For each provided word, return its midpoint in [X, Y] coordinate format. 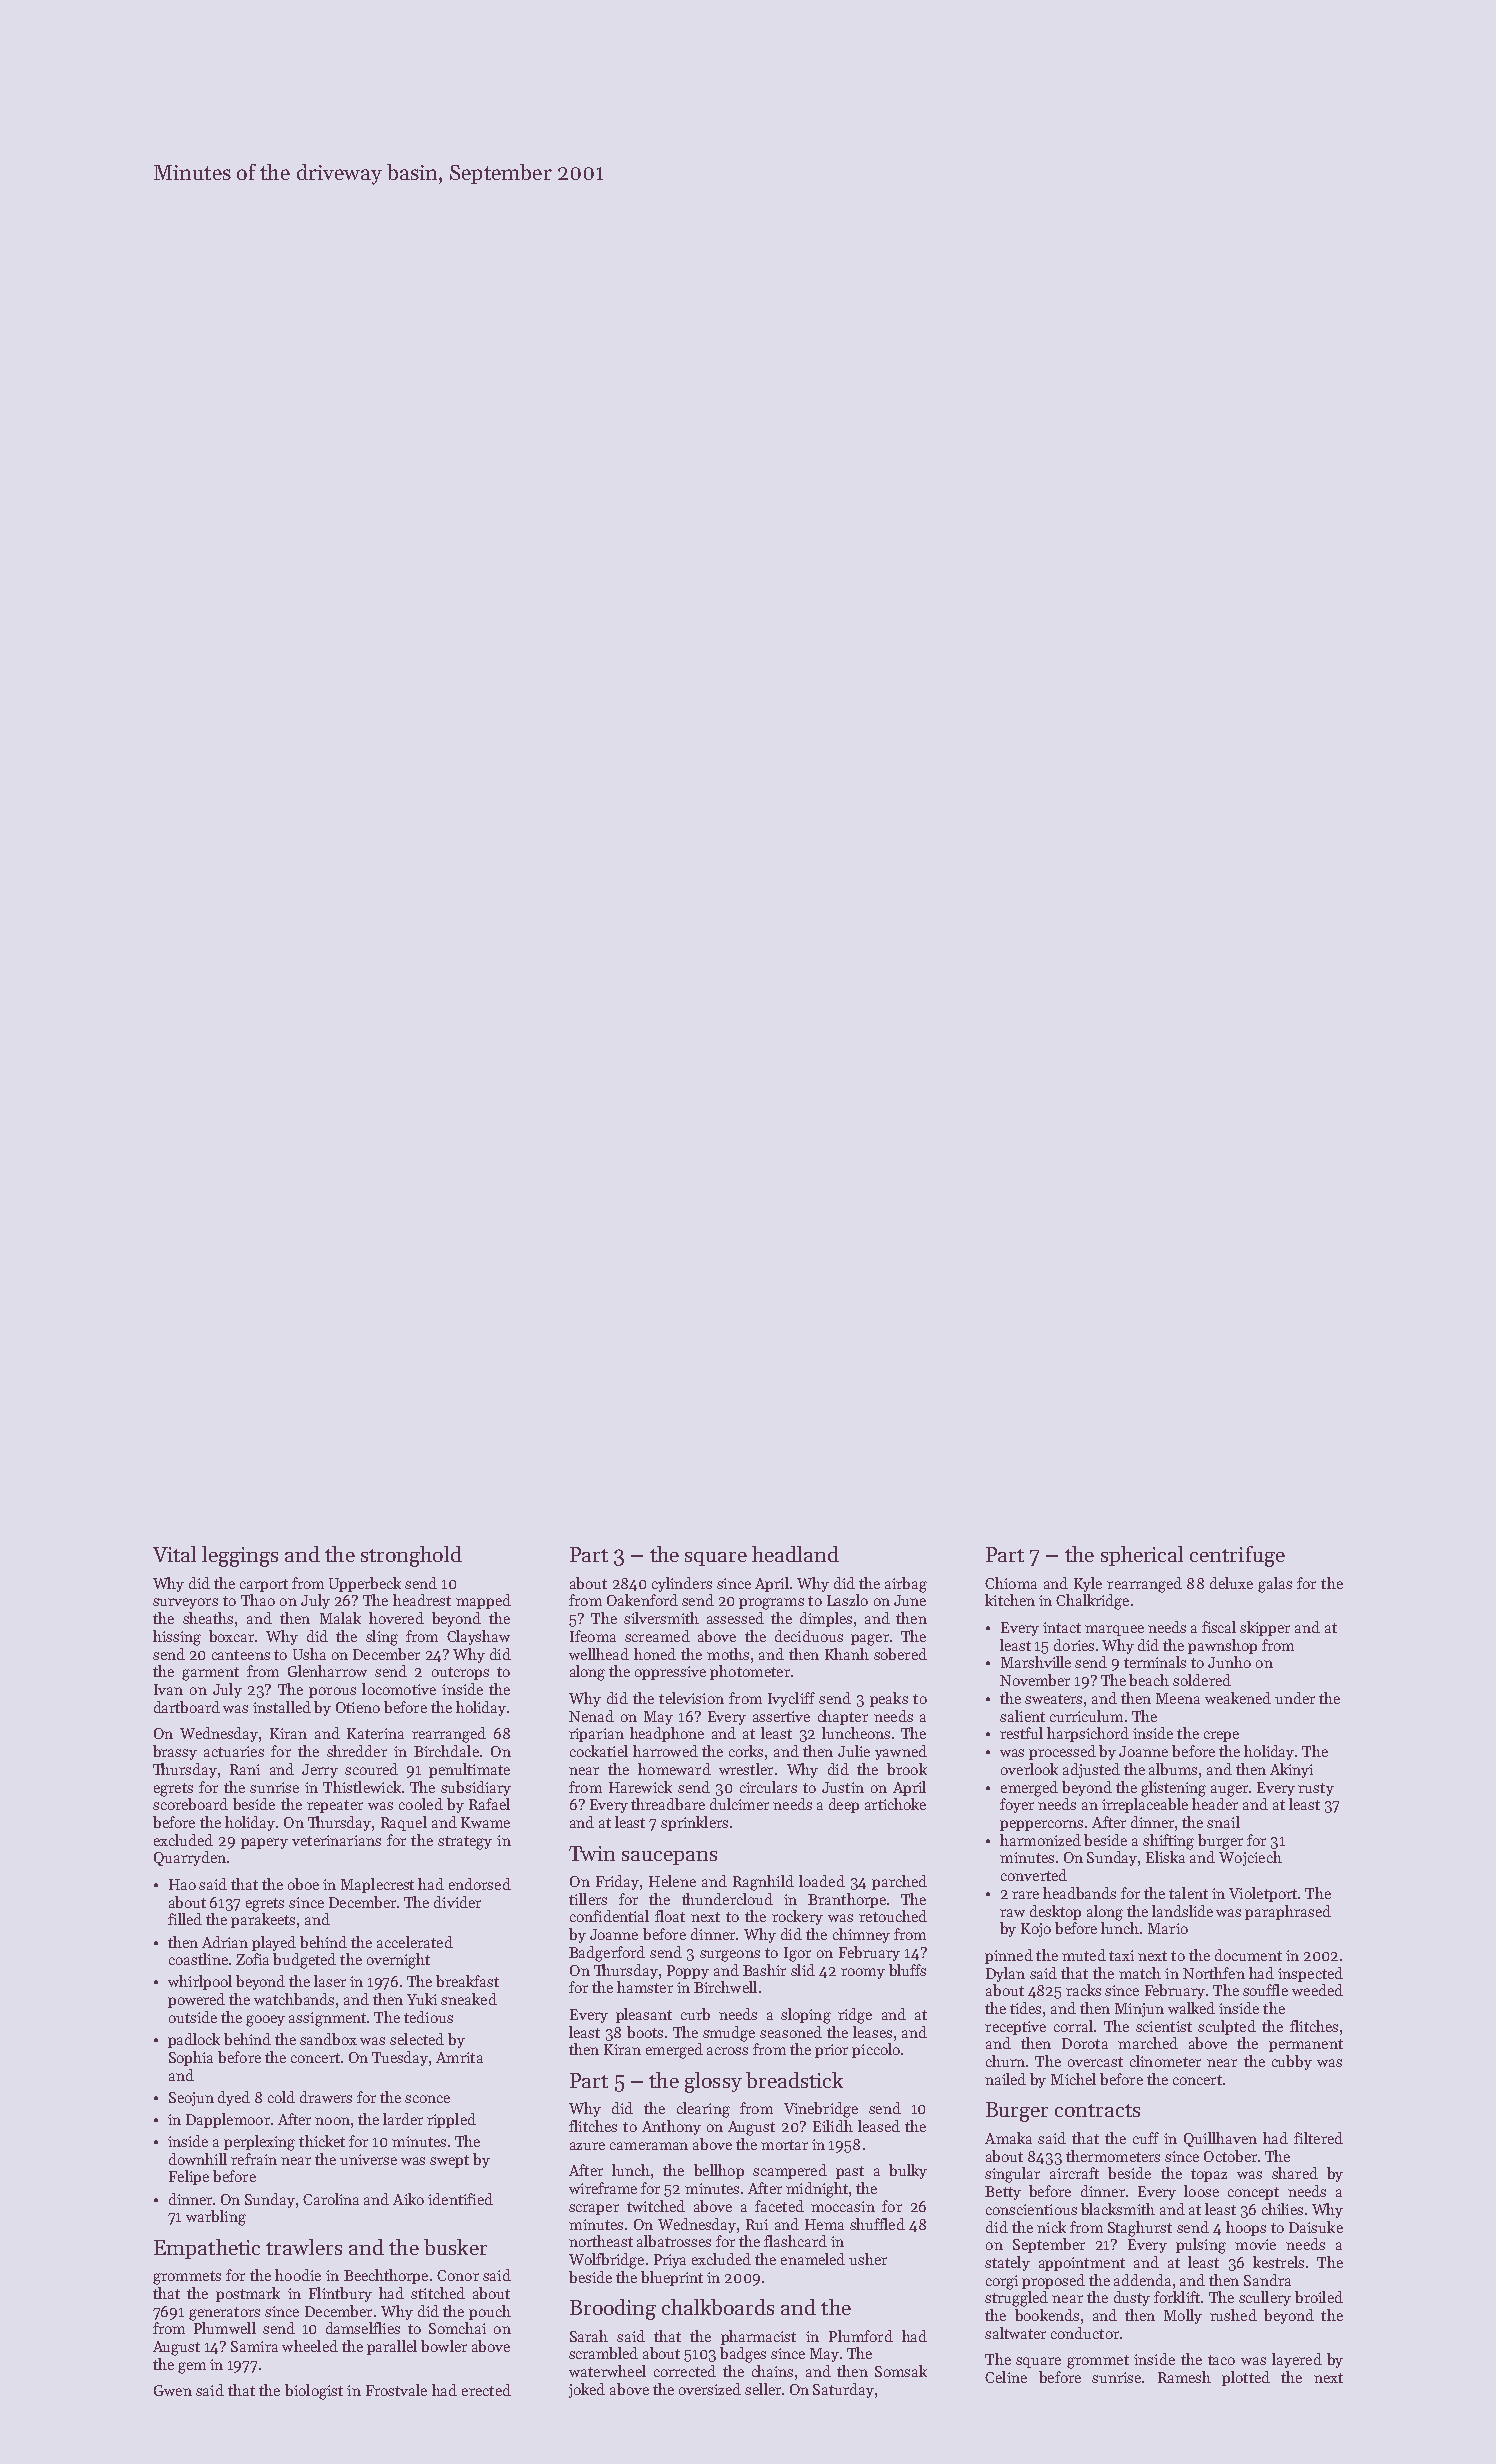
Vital [174, 1554]
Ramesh [1184, 2377]
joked [587, 2390]
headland [795, 1554]
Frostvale [396, 2390]
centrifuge [1237, 1556]
